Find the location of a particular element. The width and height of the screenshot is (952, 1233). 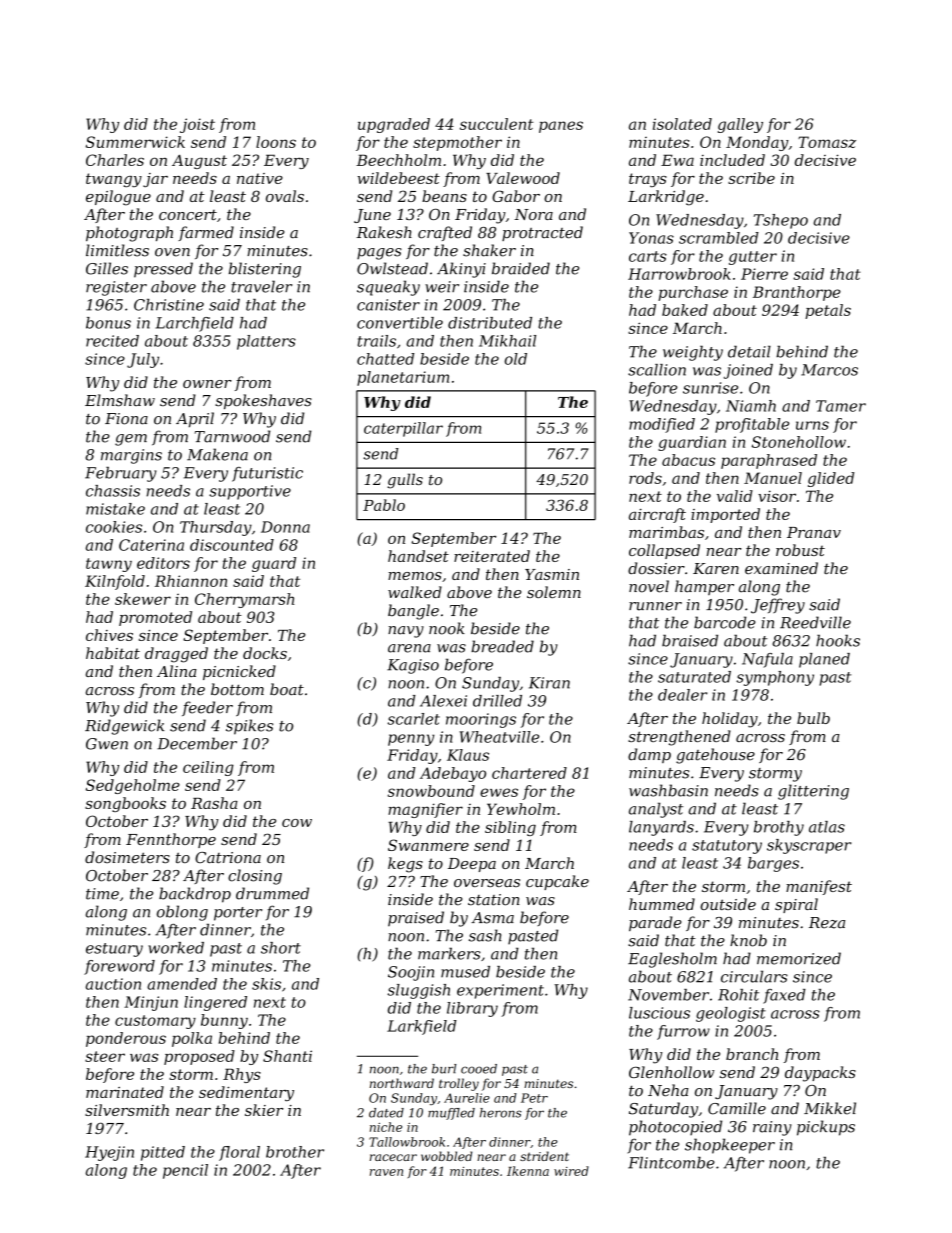

kegs is located at coordinates (405, 865).
